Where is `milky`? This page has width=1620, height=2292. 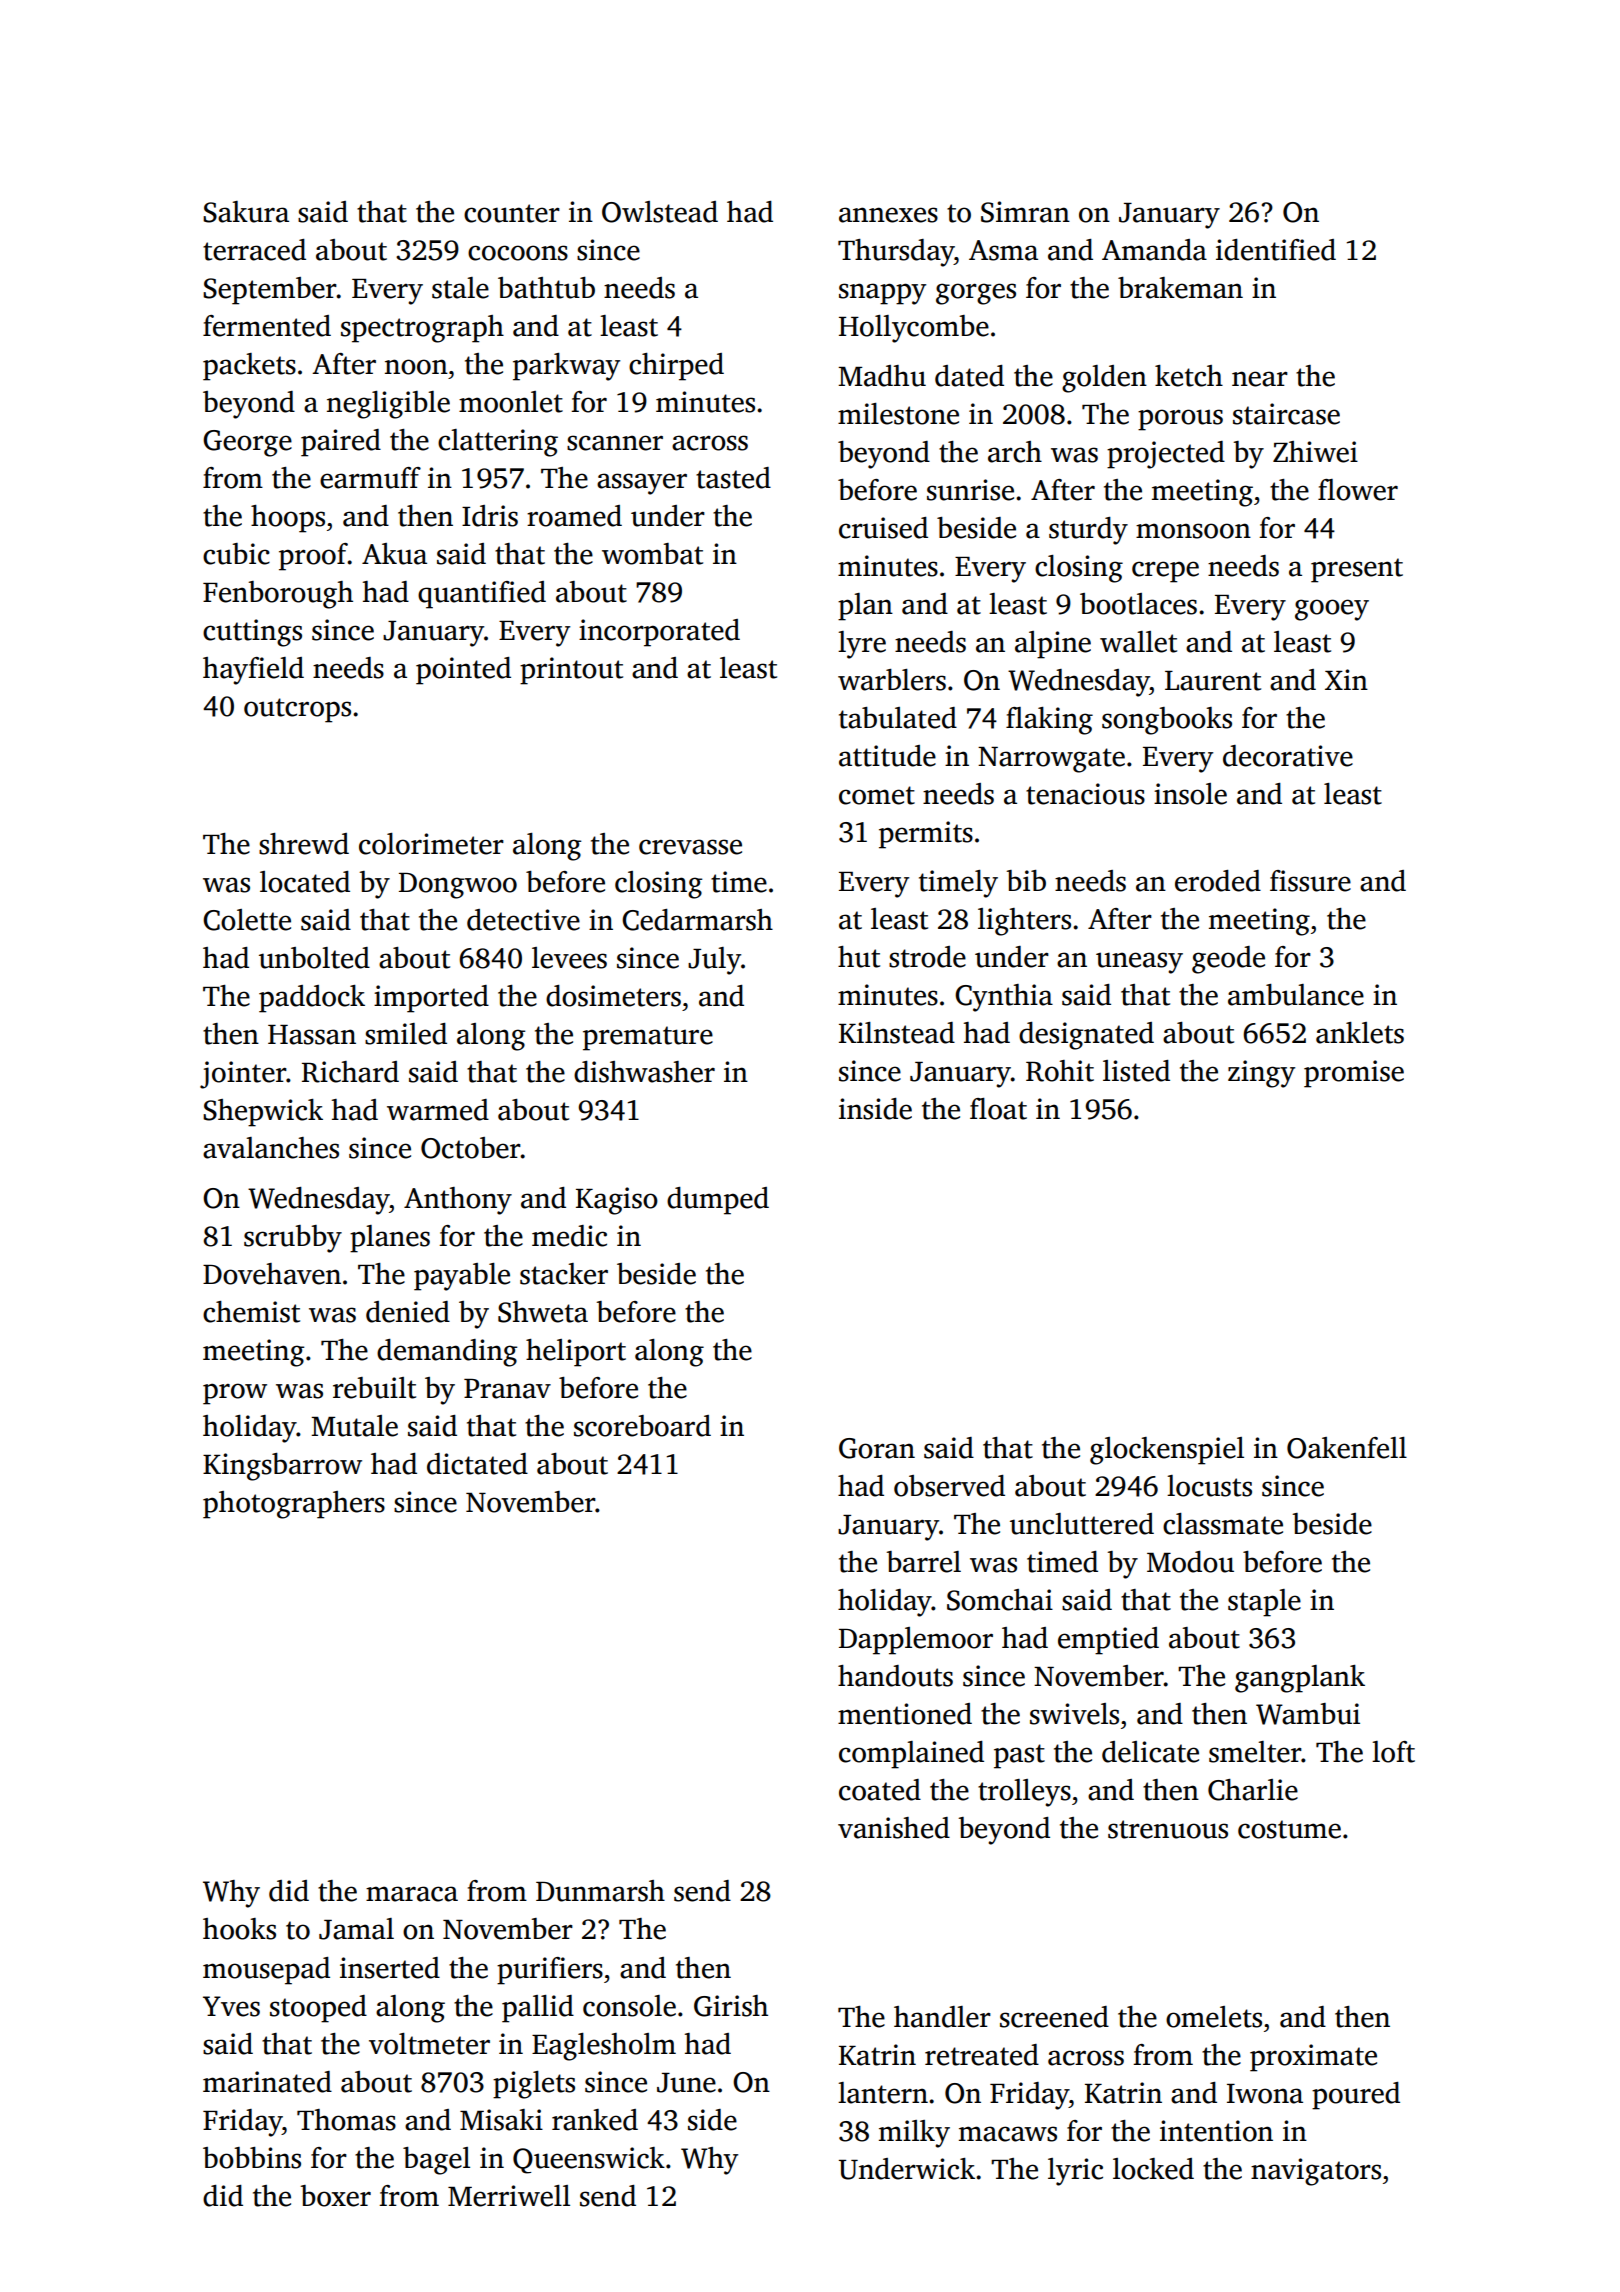 milky is located at coordinates (914, 2134).
